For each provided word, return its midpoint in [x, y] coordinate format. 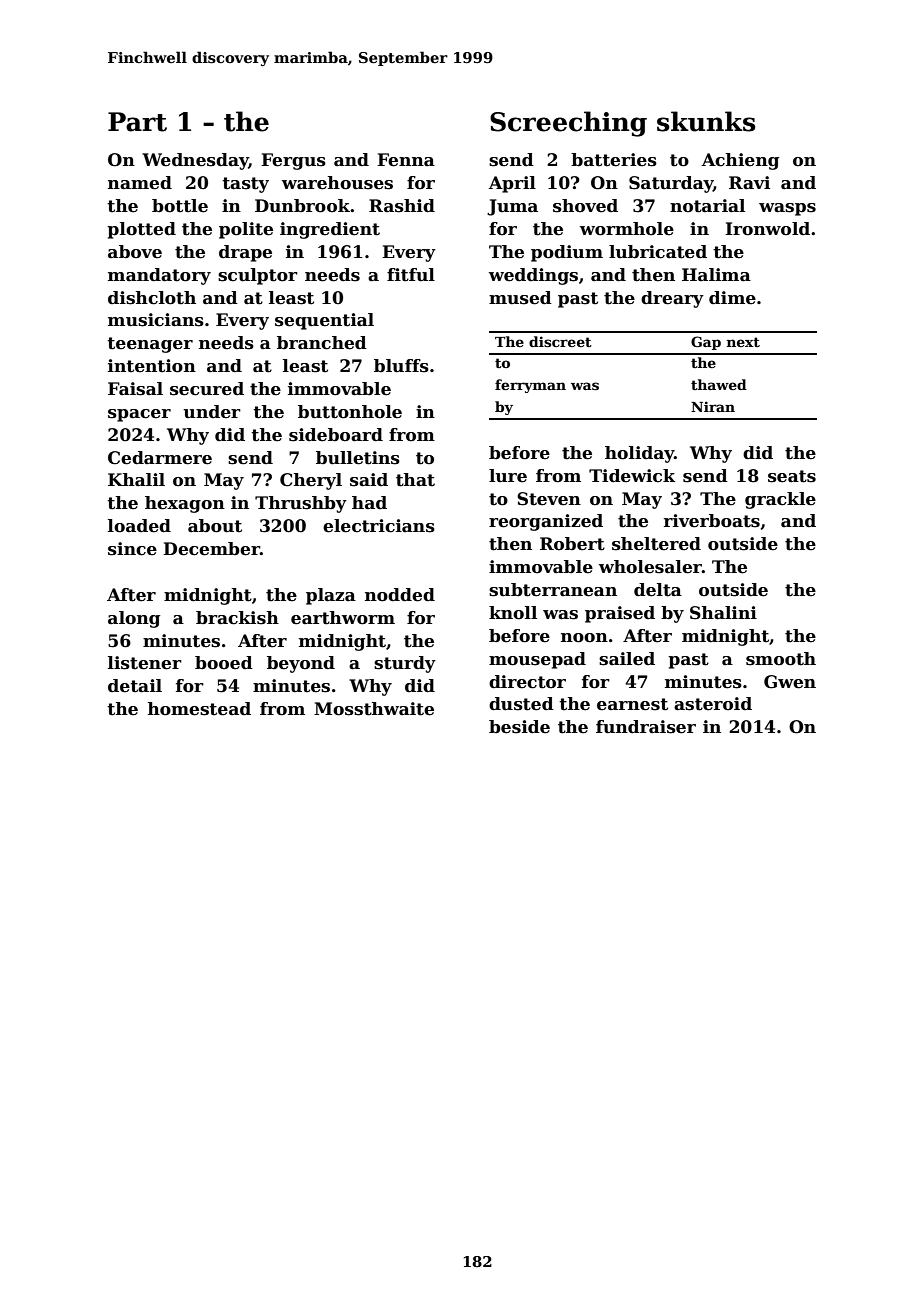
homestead [199, 709]
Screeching [568, 124]
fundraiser [646, 727]
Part [137, 122]
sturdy [405, 664]
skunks [706, 121]
